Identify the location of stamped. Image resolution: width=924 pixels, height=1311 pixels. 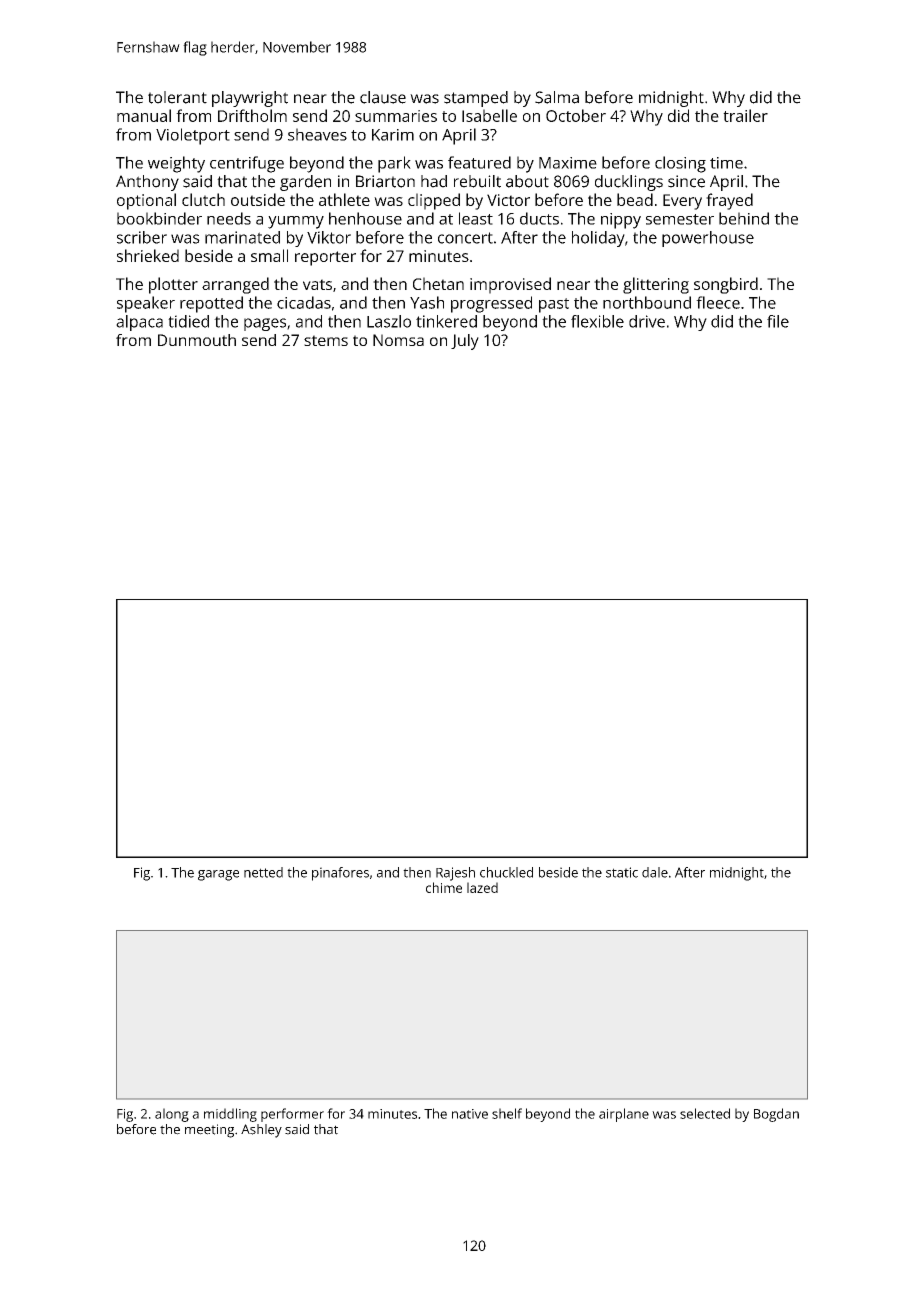
(476, 99).
